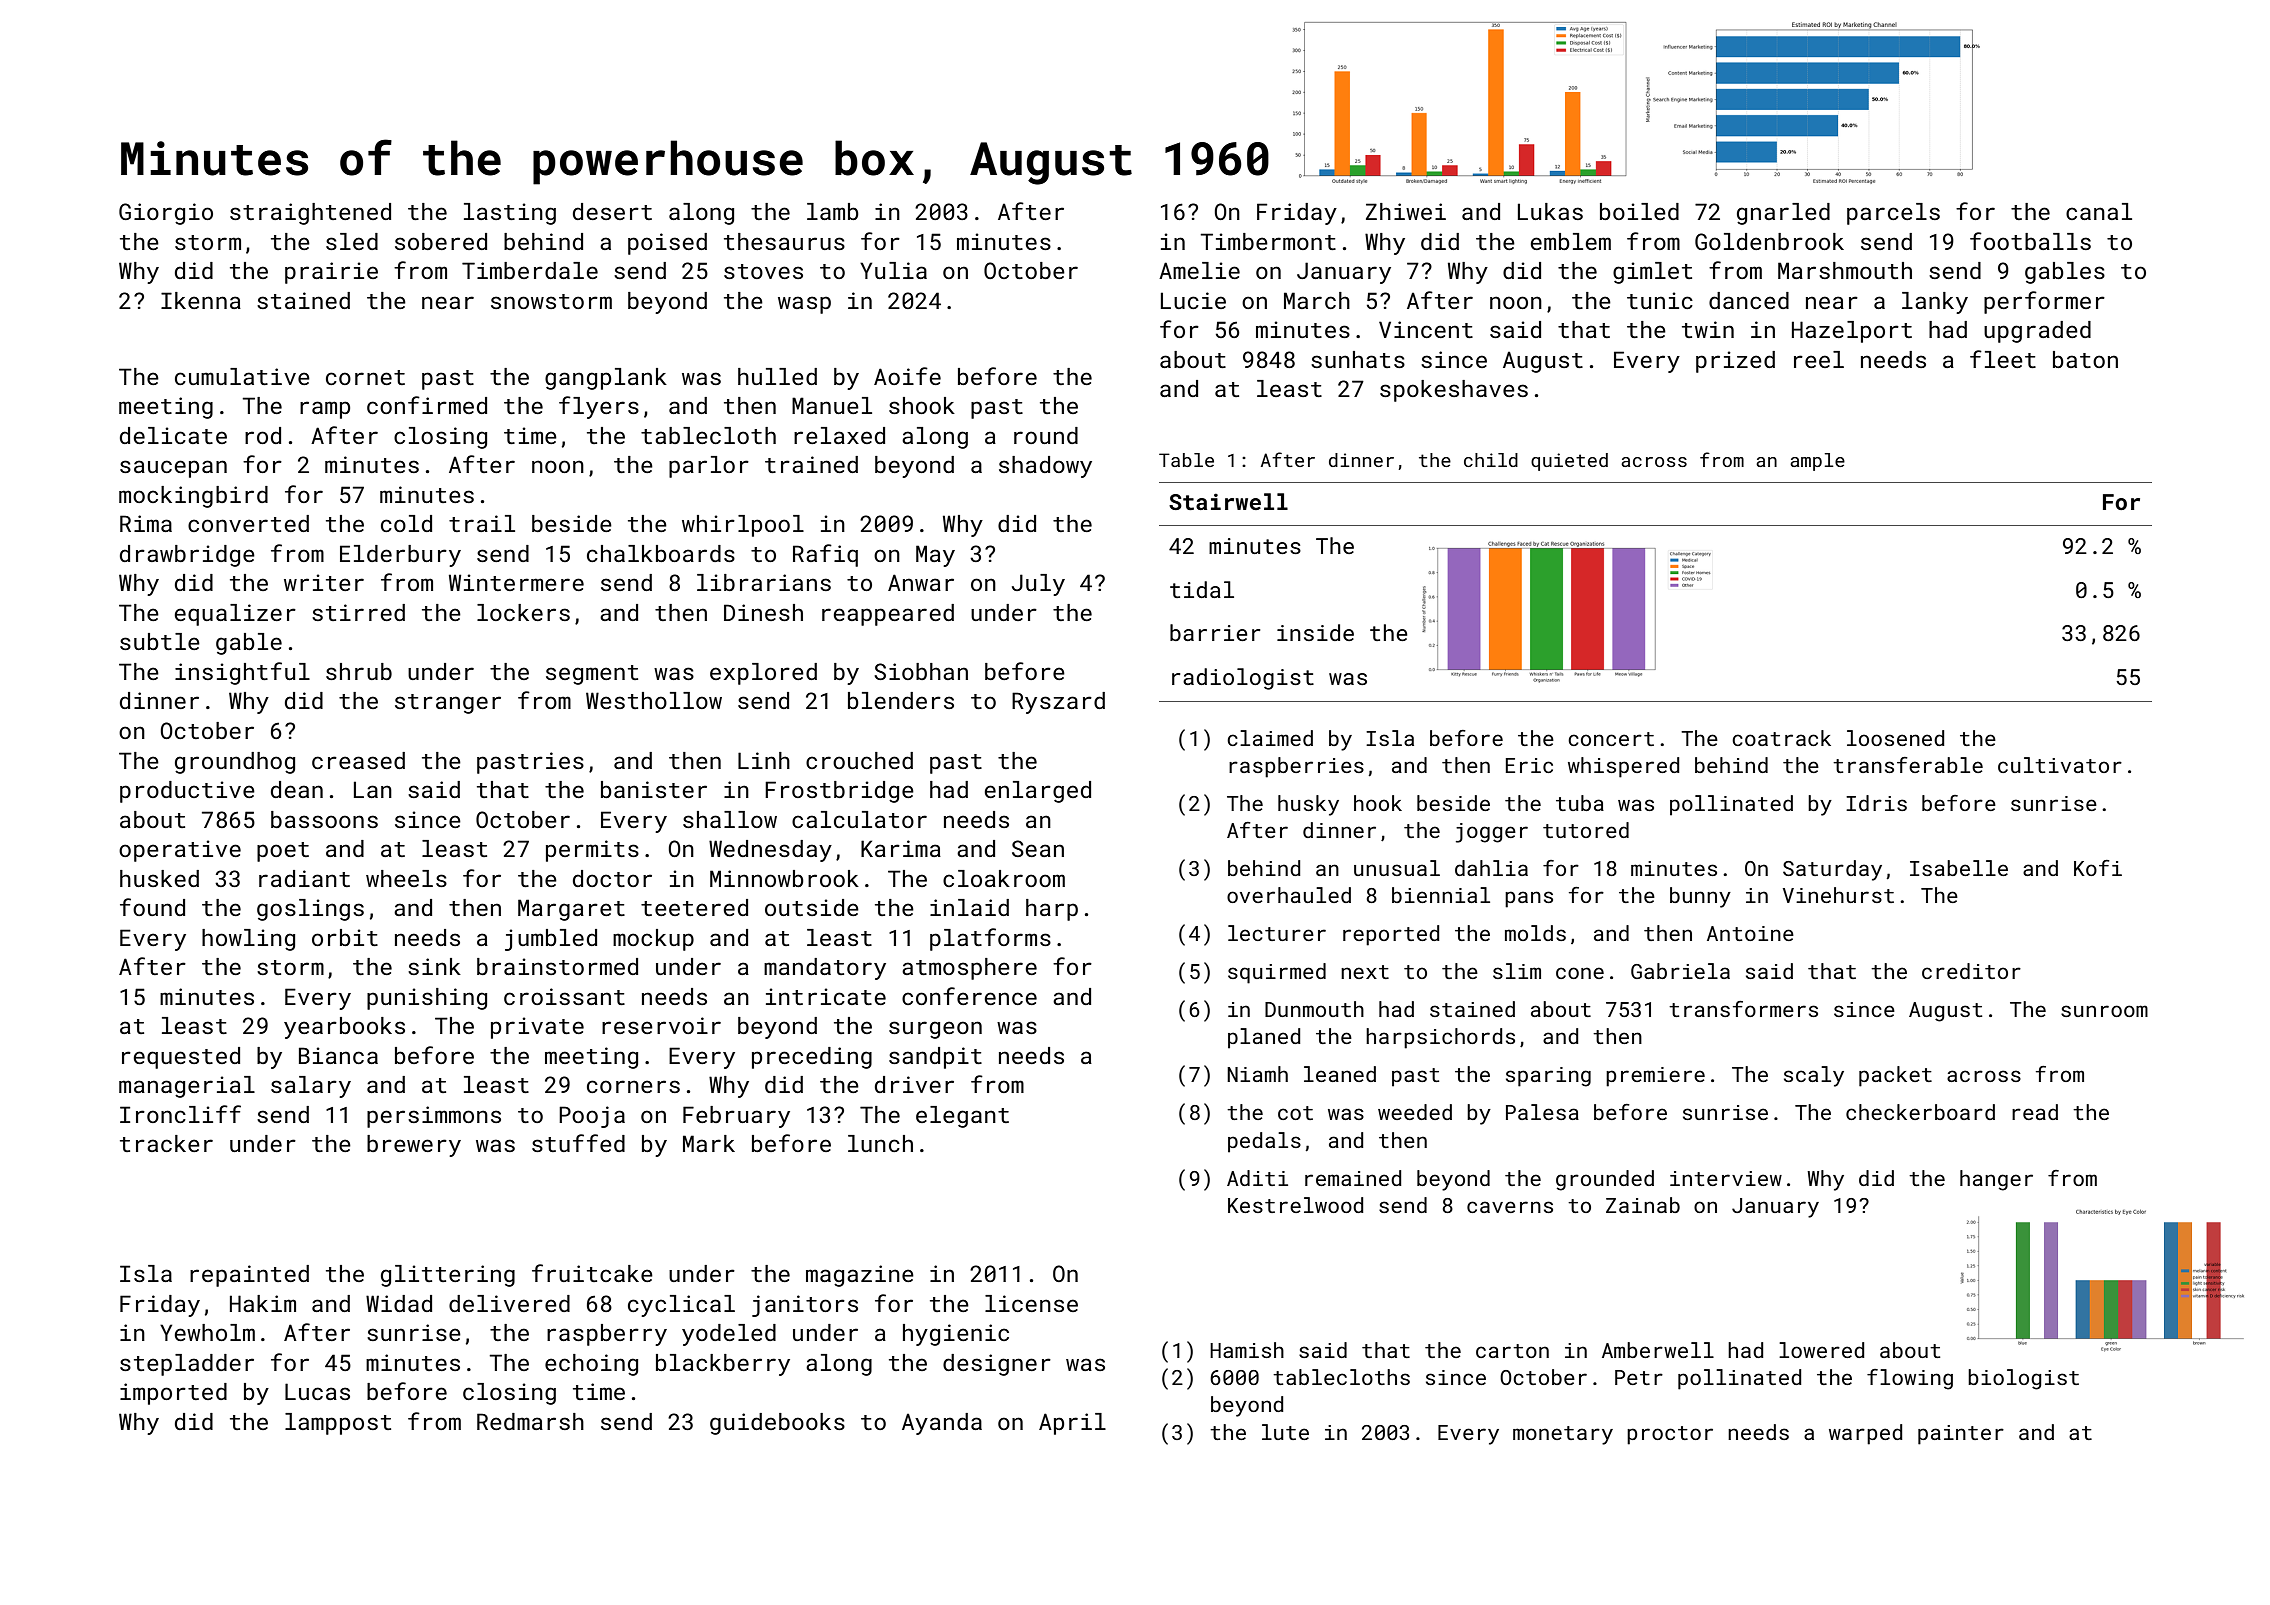 The width and height of the screenshot is (2270, 1605). I want to click on equalizer, so click(235, 615).
